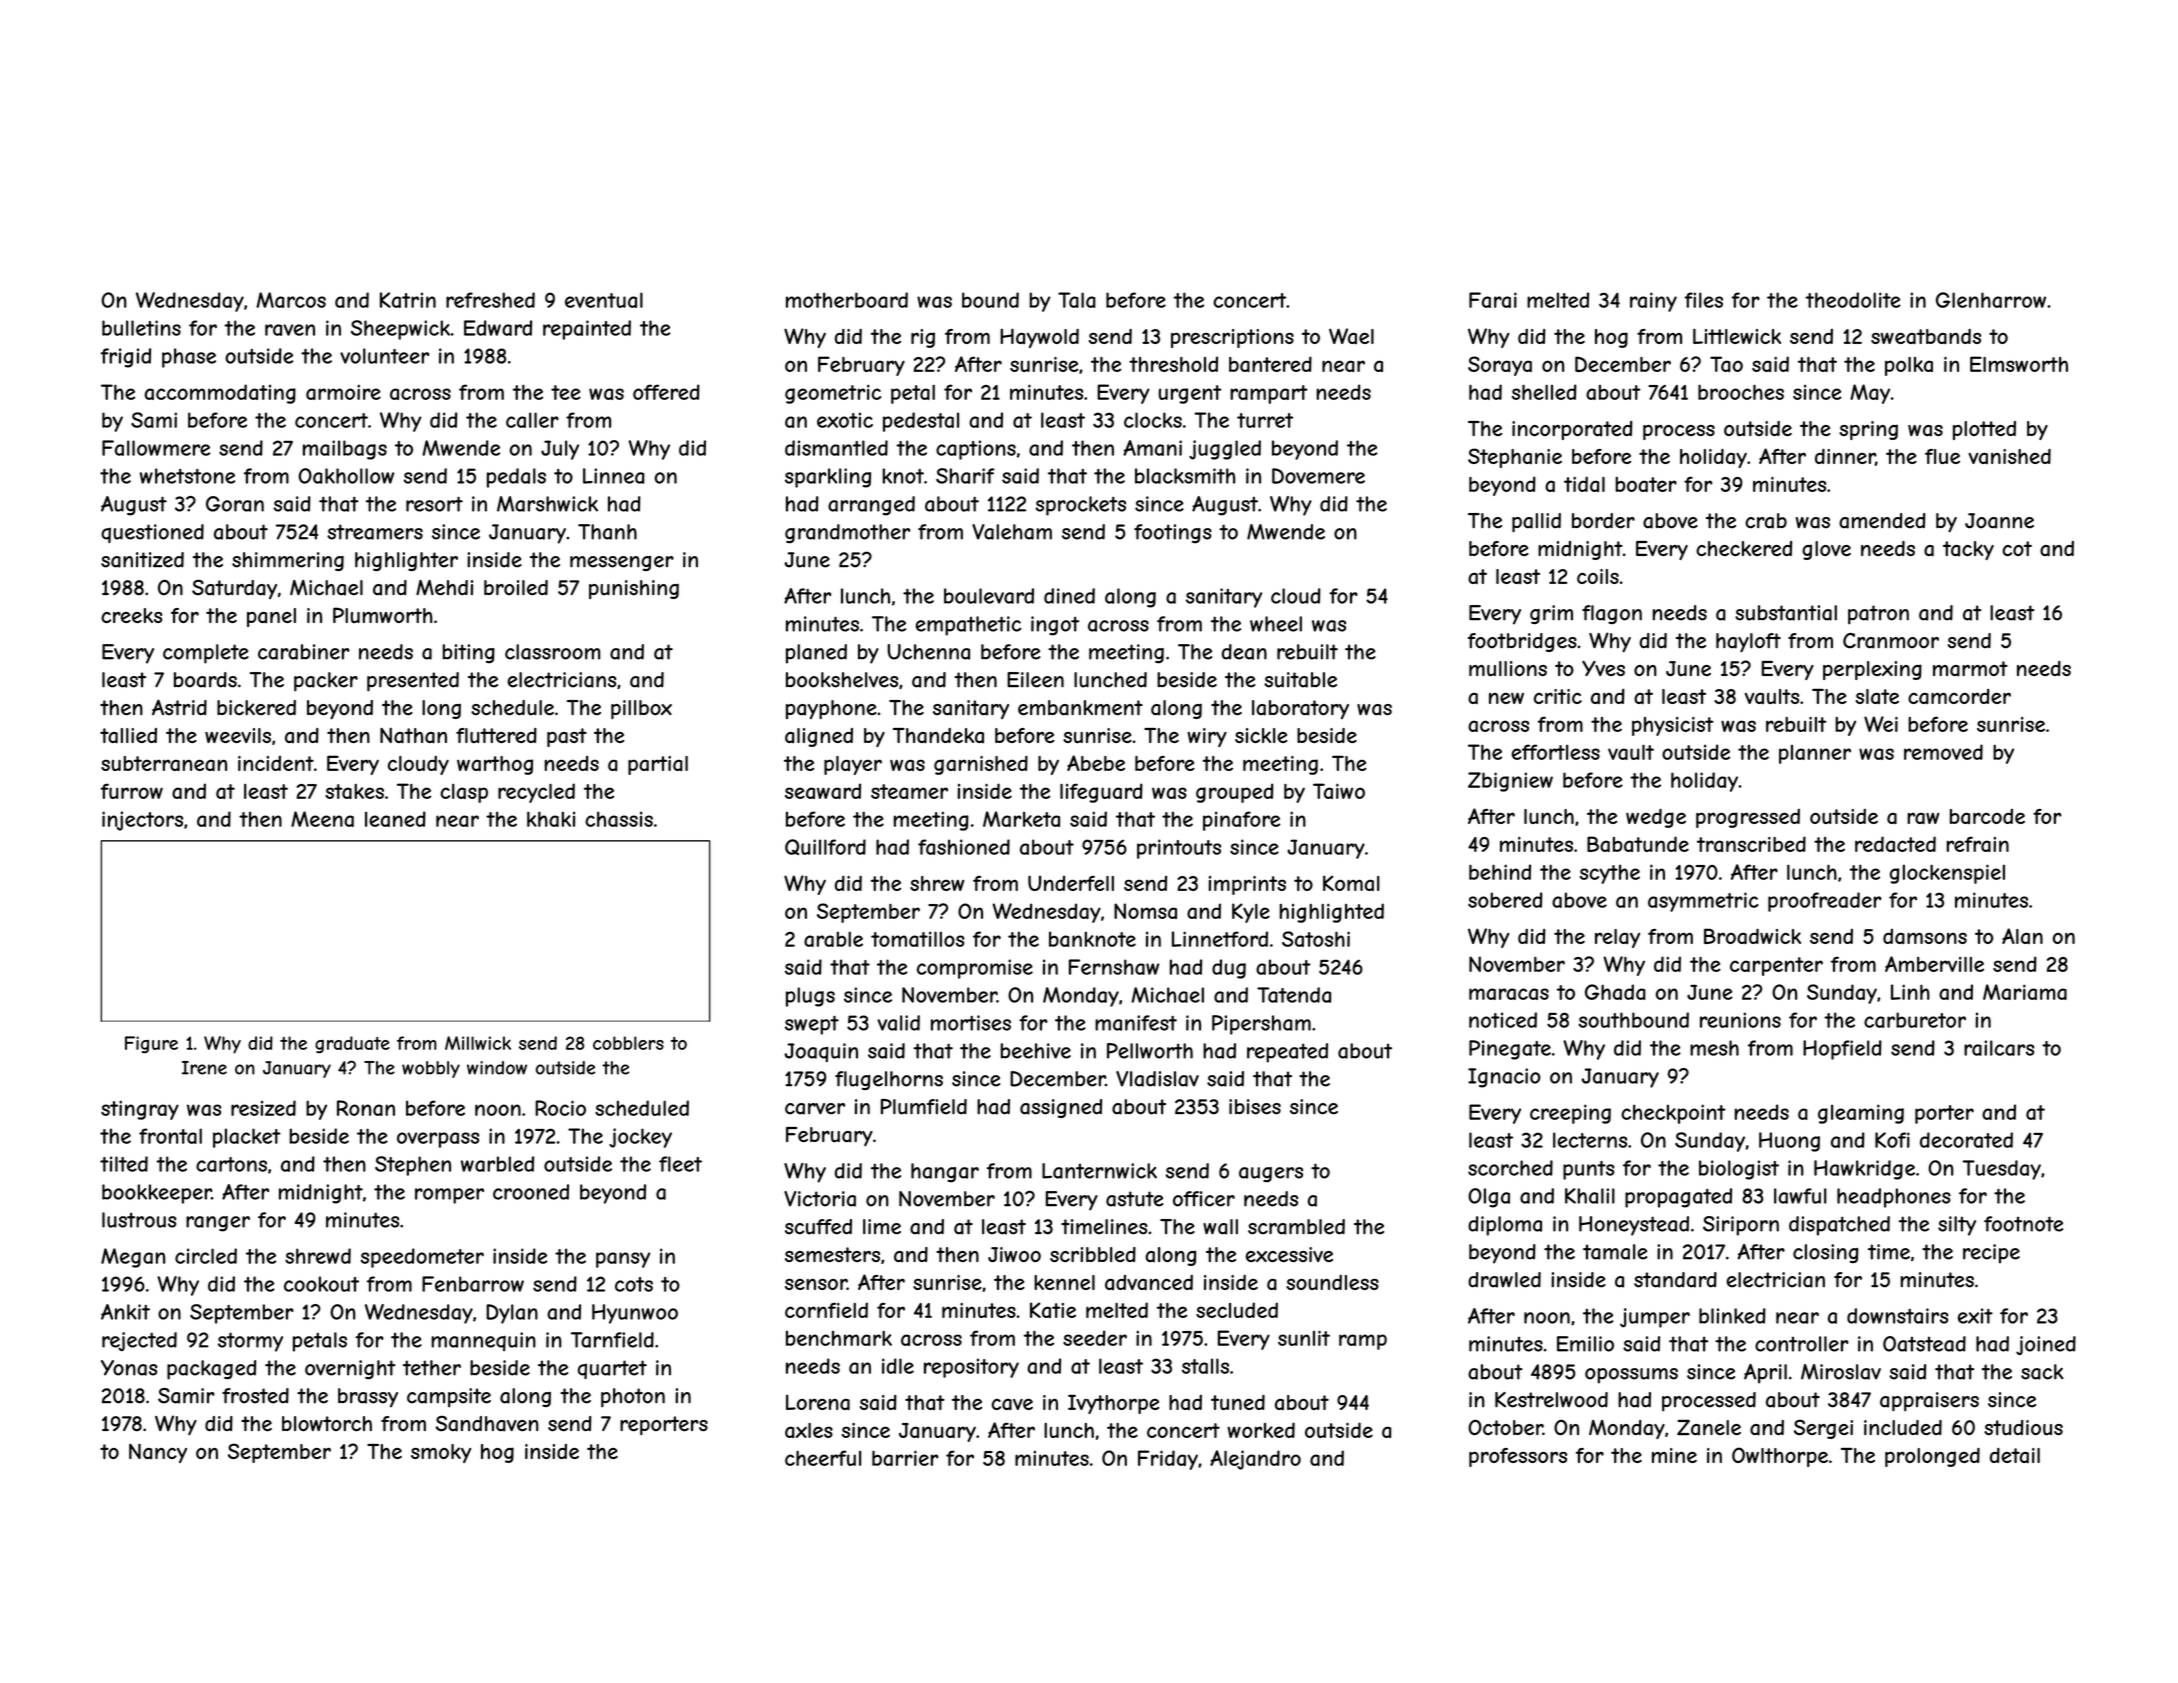 The image size is (2178, 1683). Describe the element at coordinates (532, 420) in the document. I see `caller` at that location.
